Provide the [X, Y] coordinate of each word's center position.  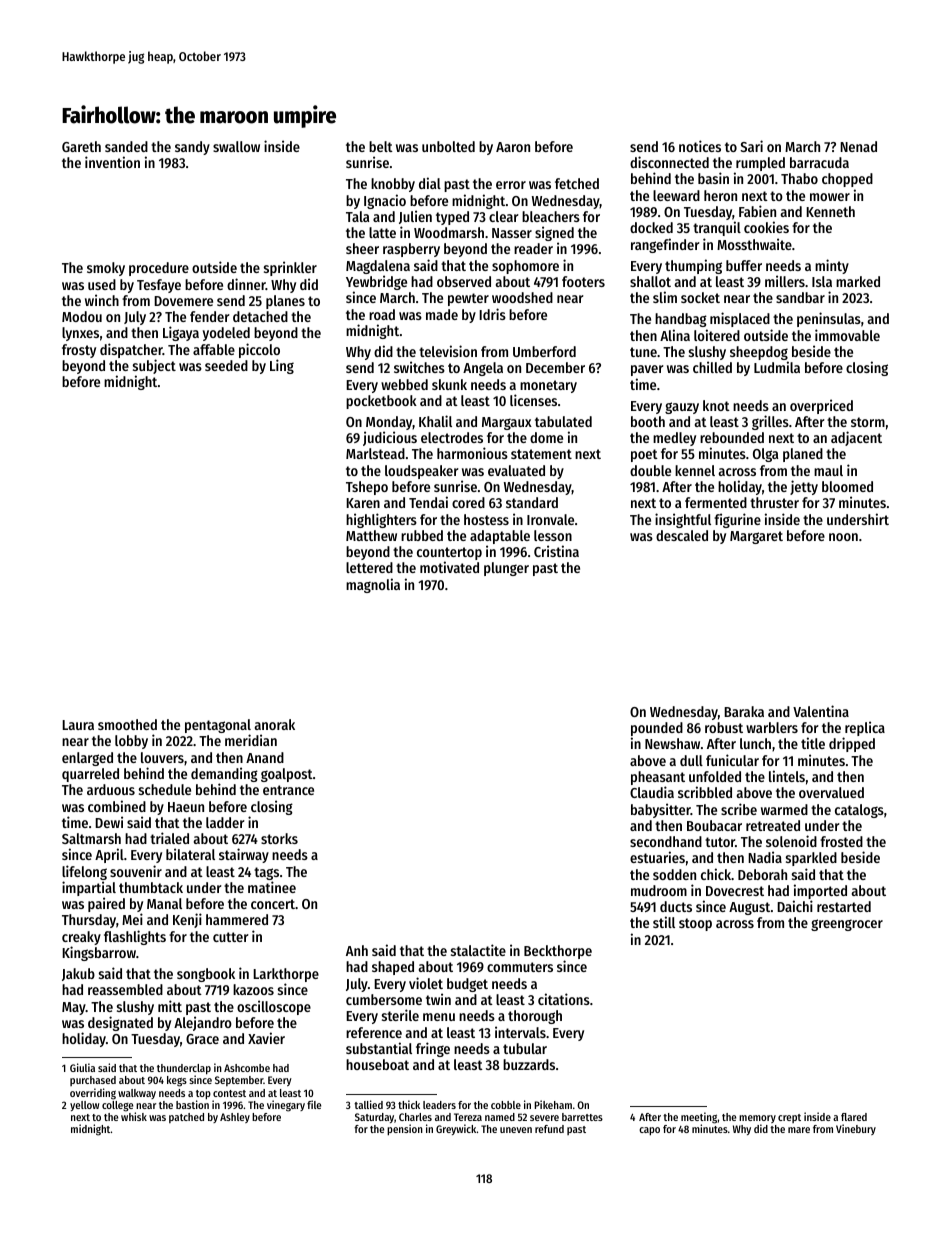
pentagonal [218, 727]
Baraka [744, 711]
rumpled [759, 165]
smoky [106, 269]
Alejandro [203, 1023]
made [442, 314]
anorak [275, 724]
